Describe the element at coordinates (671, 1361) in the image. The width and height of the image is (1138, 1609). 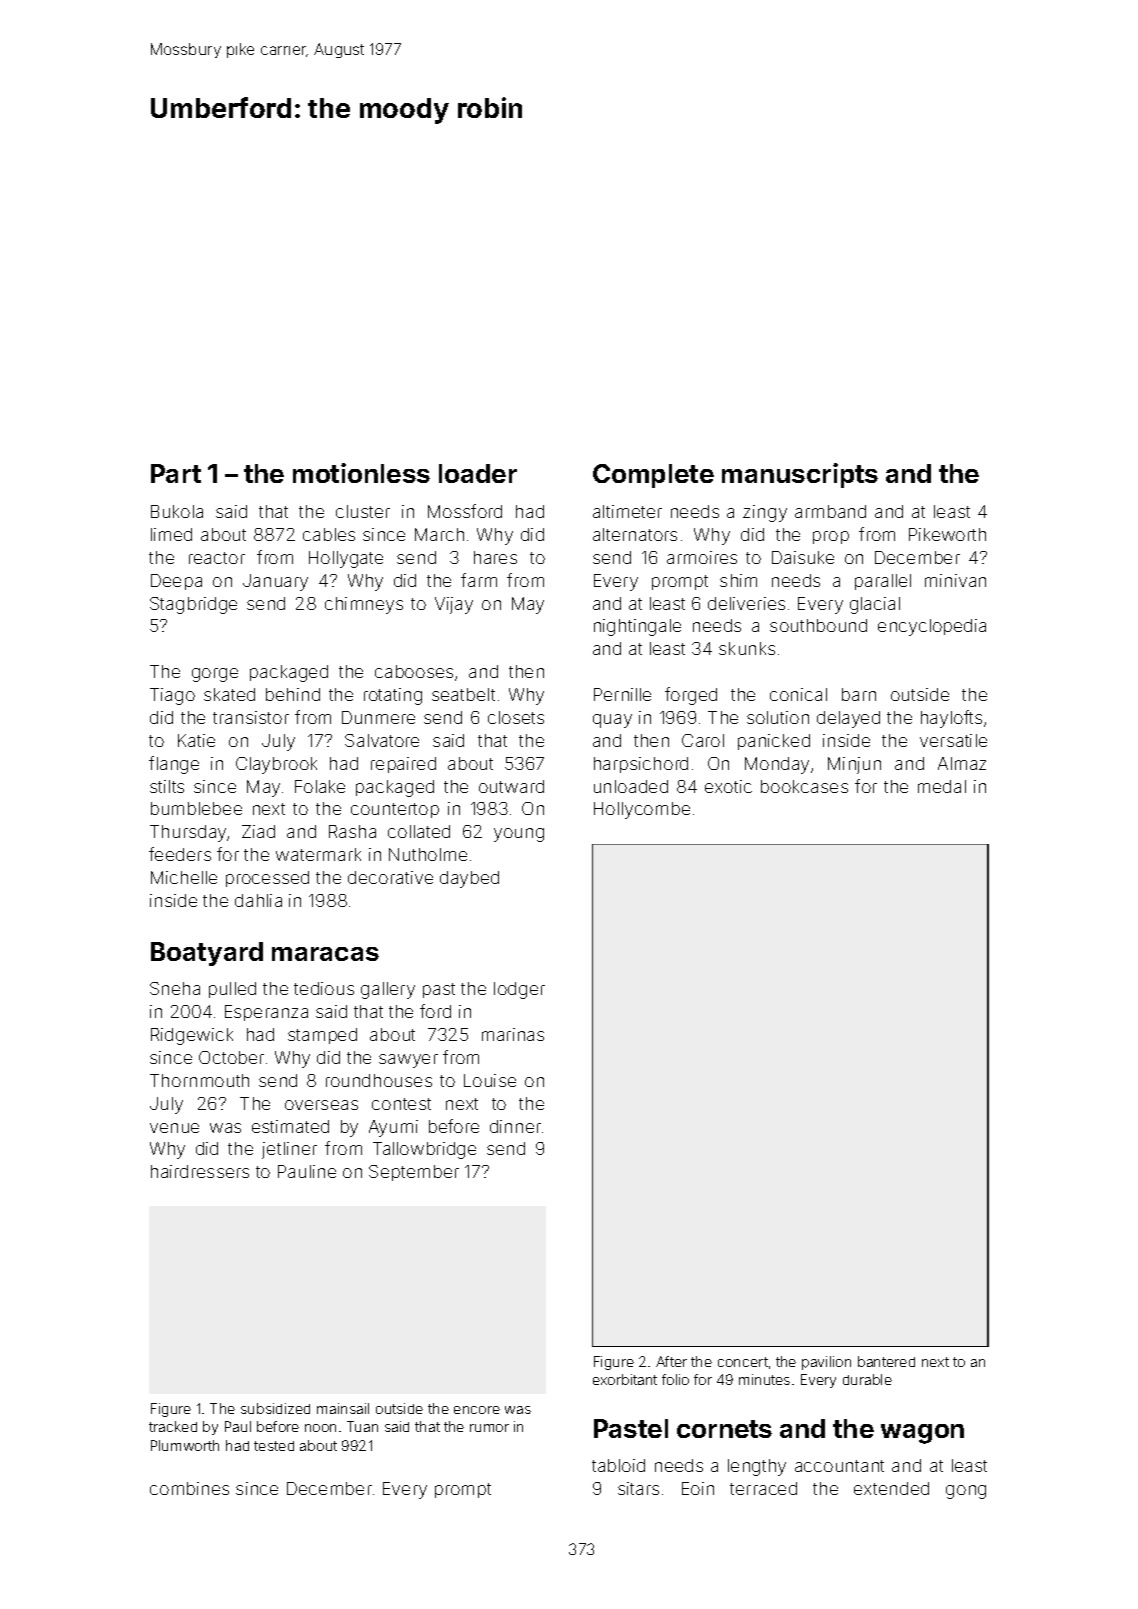
I see `After` at that location.
